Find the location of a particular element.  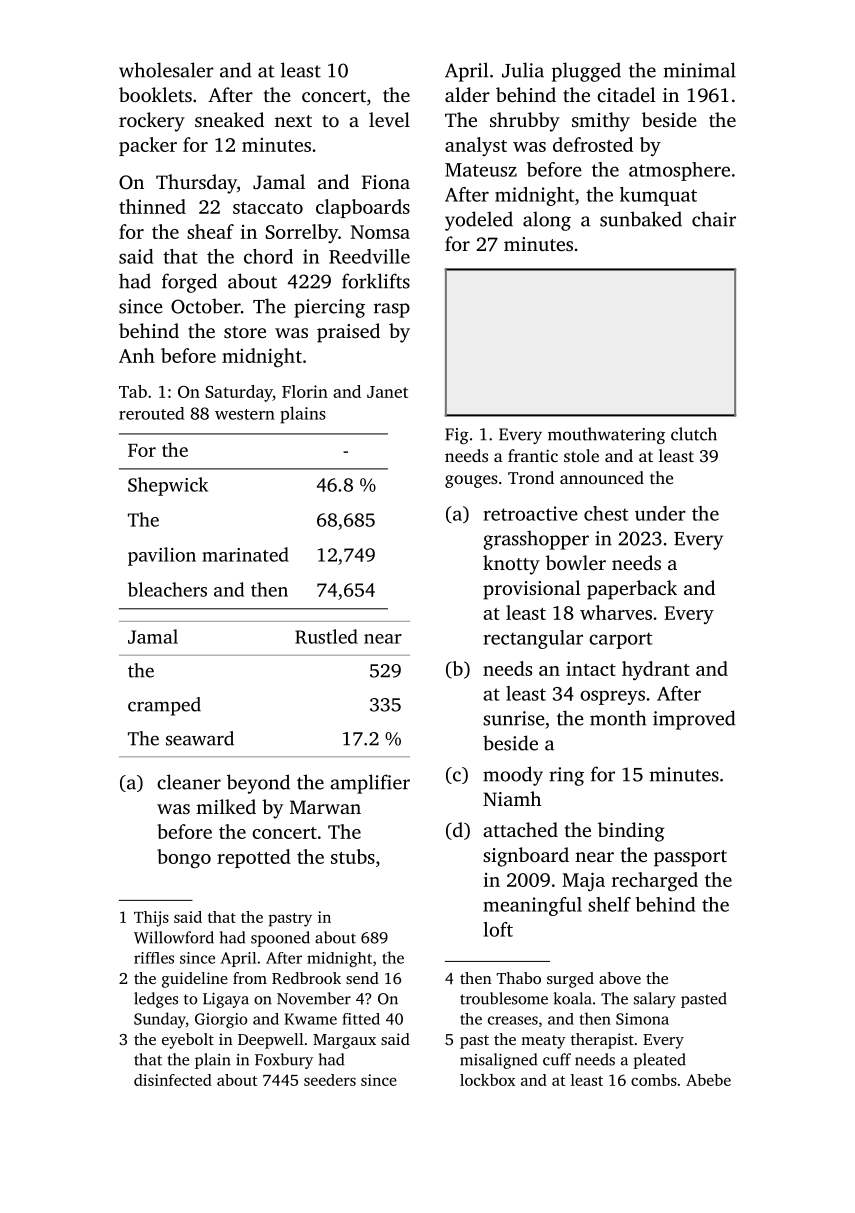

gouges is located at coordinates (471, 481).
